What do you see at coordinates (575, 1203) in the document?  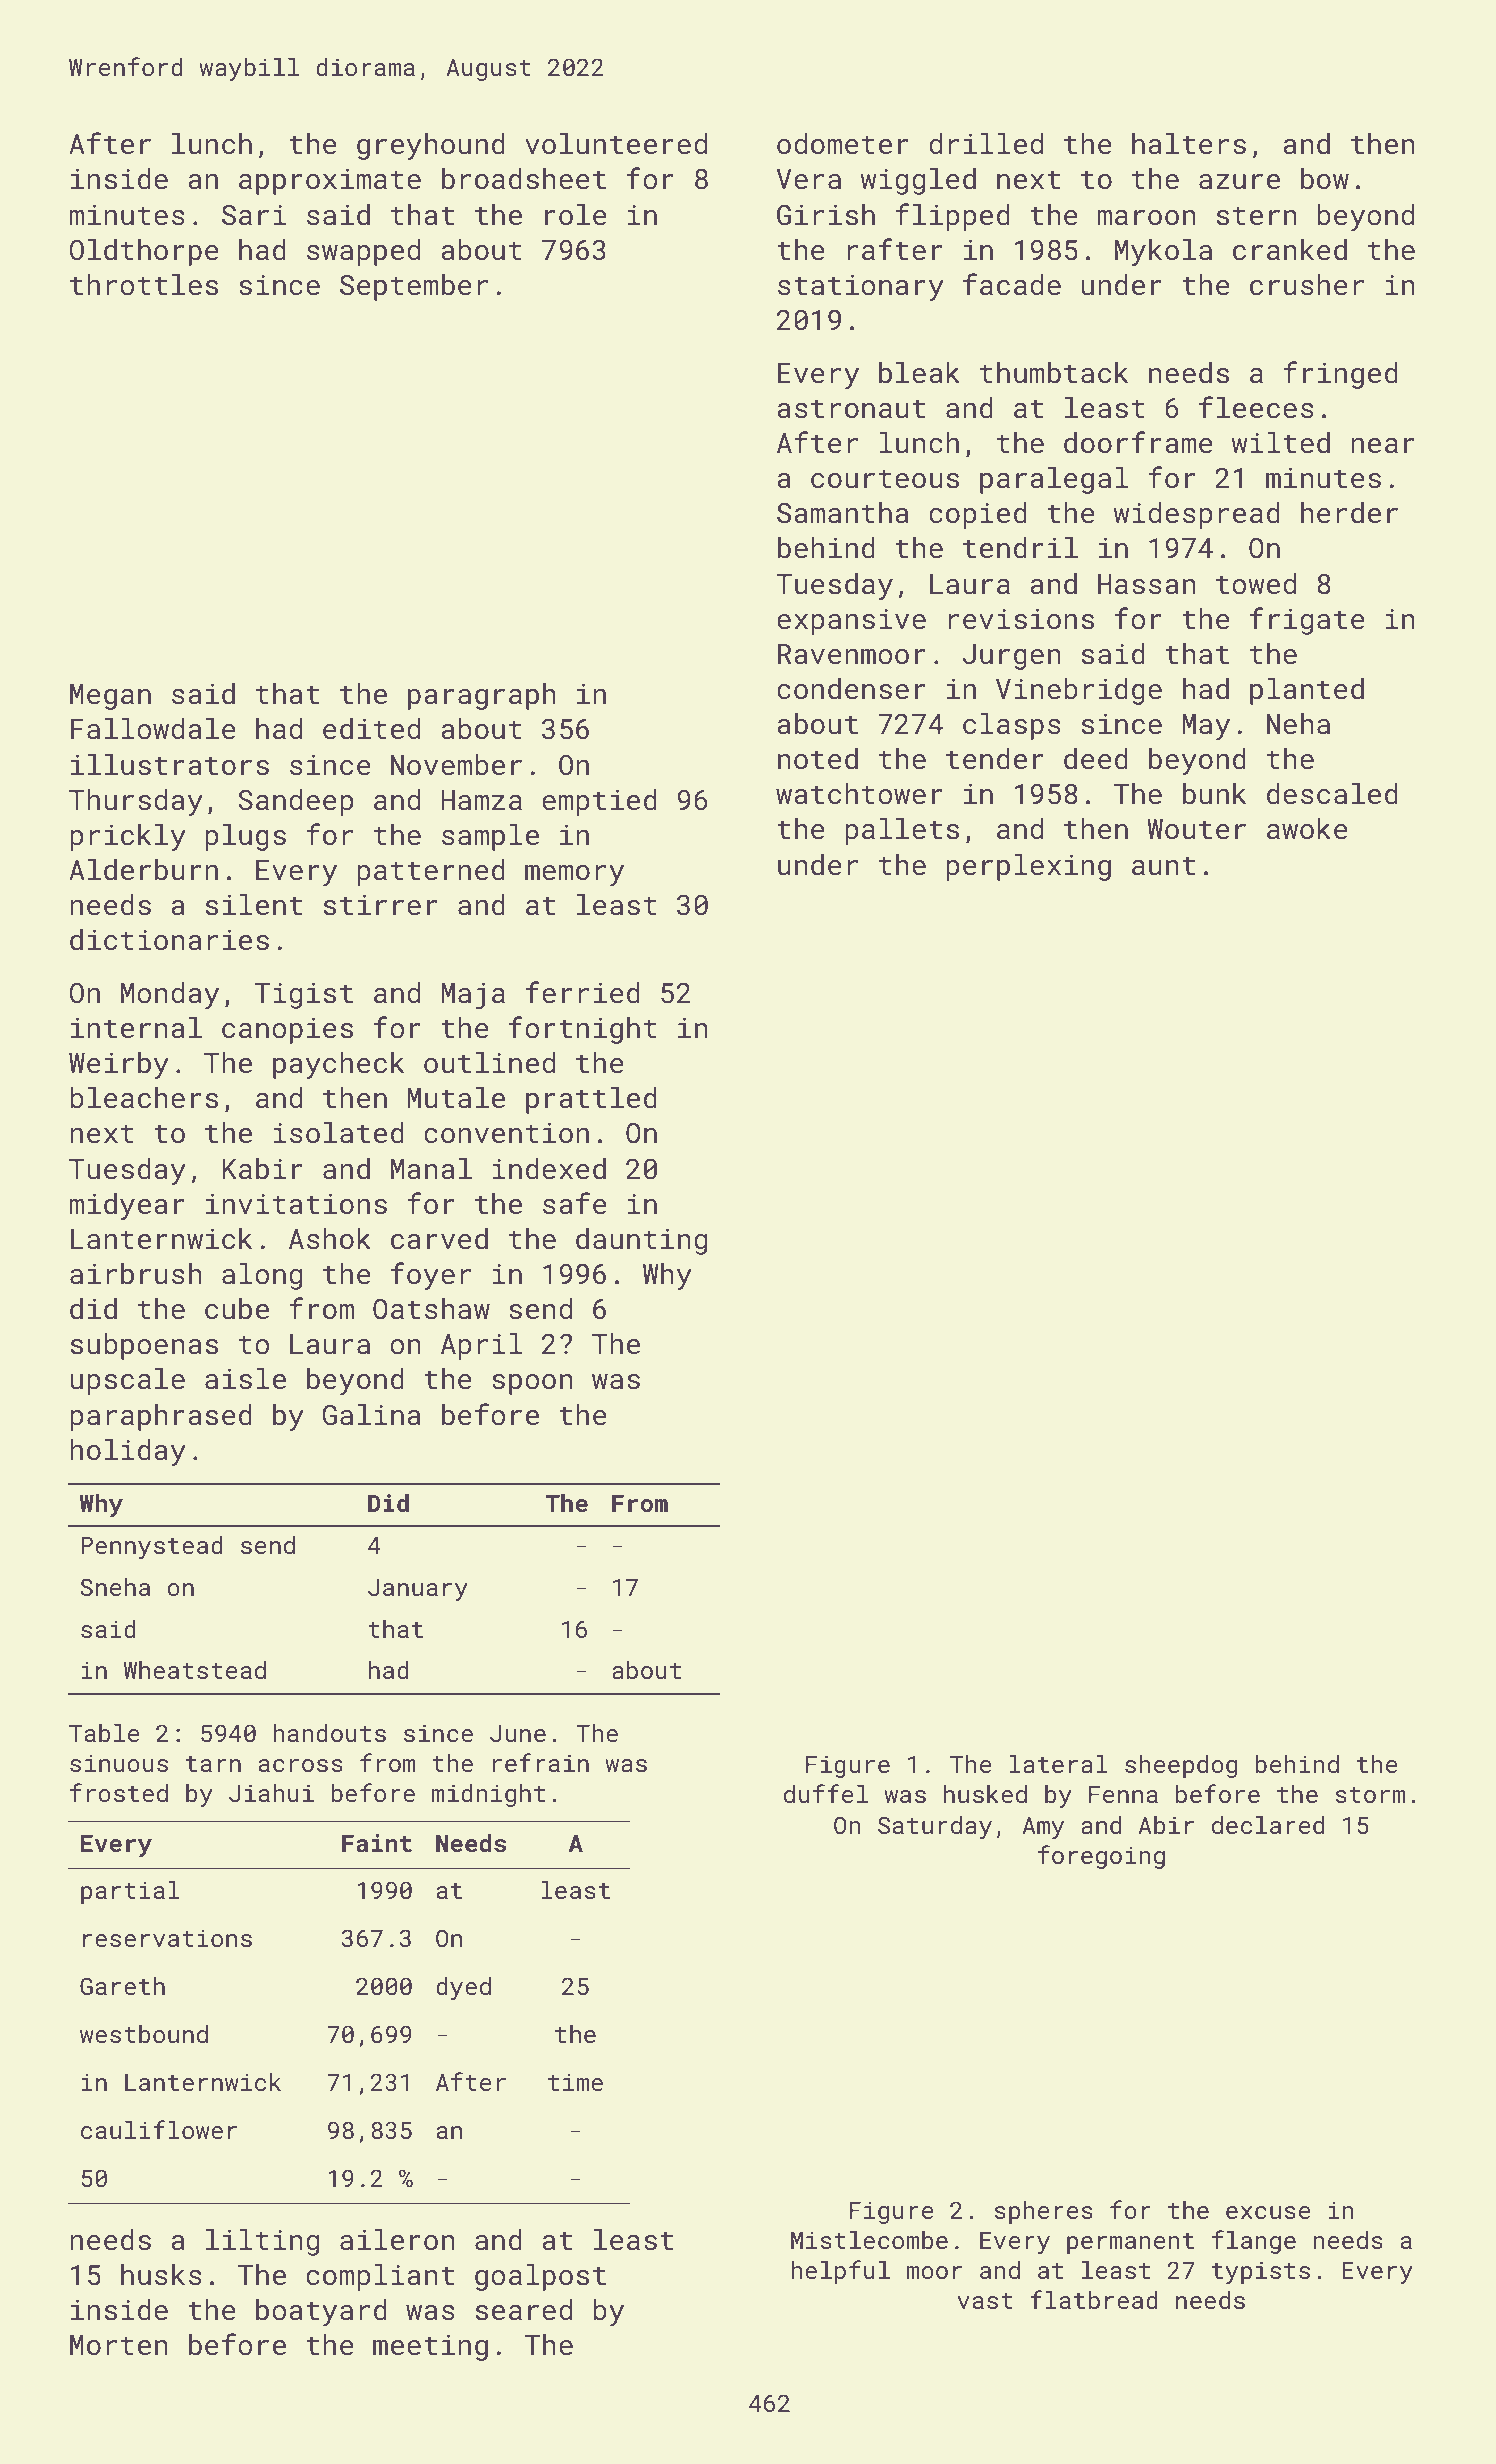 I see `safe` at bounding box center [575, 1203].
